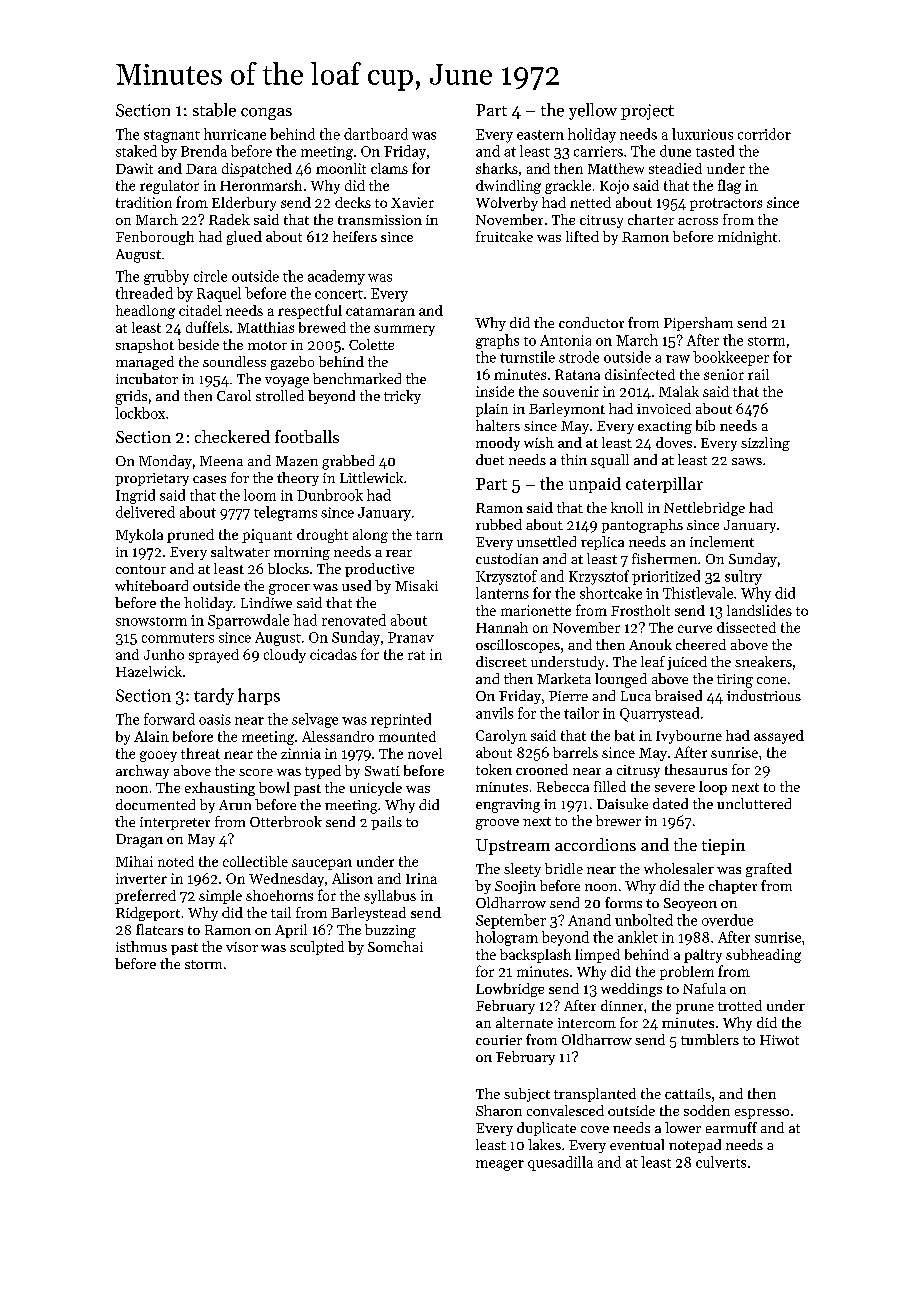 The image size is (924, 1308). What do you see at coordinates (640, 374) in the page?
I see `disinfected` at bounding box center [640, 374].
